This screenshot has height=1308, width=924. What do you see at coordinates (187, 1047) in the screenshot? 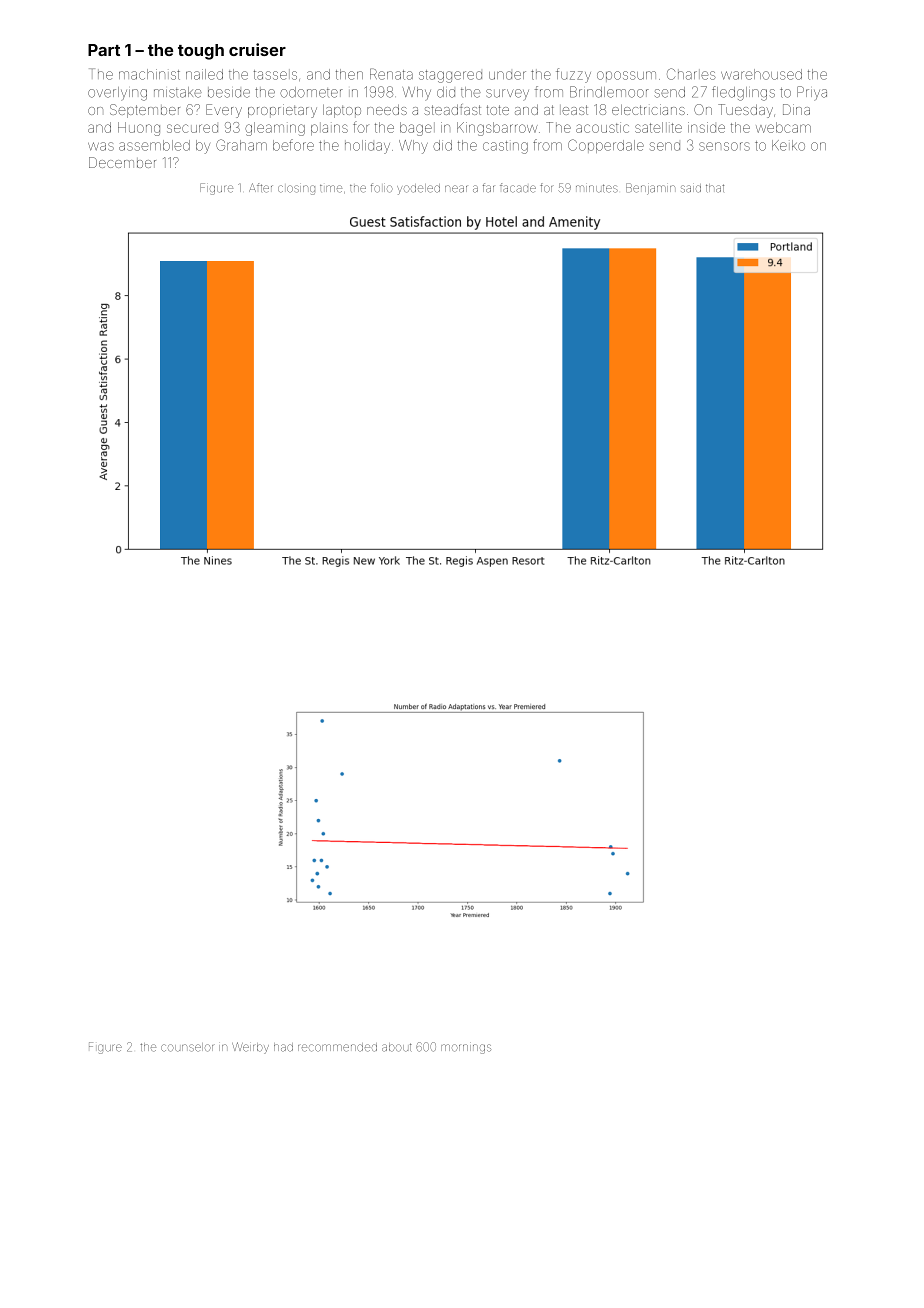
I see `counselor` at bounding box center [187, 1047].
